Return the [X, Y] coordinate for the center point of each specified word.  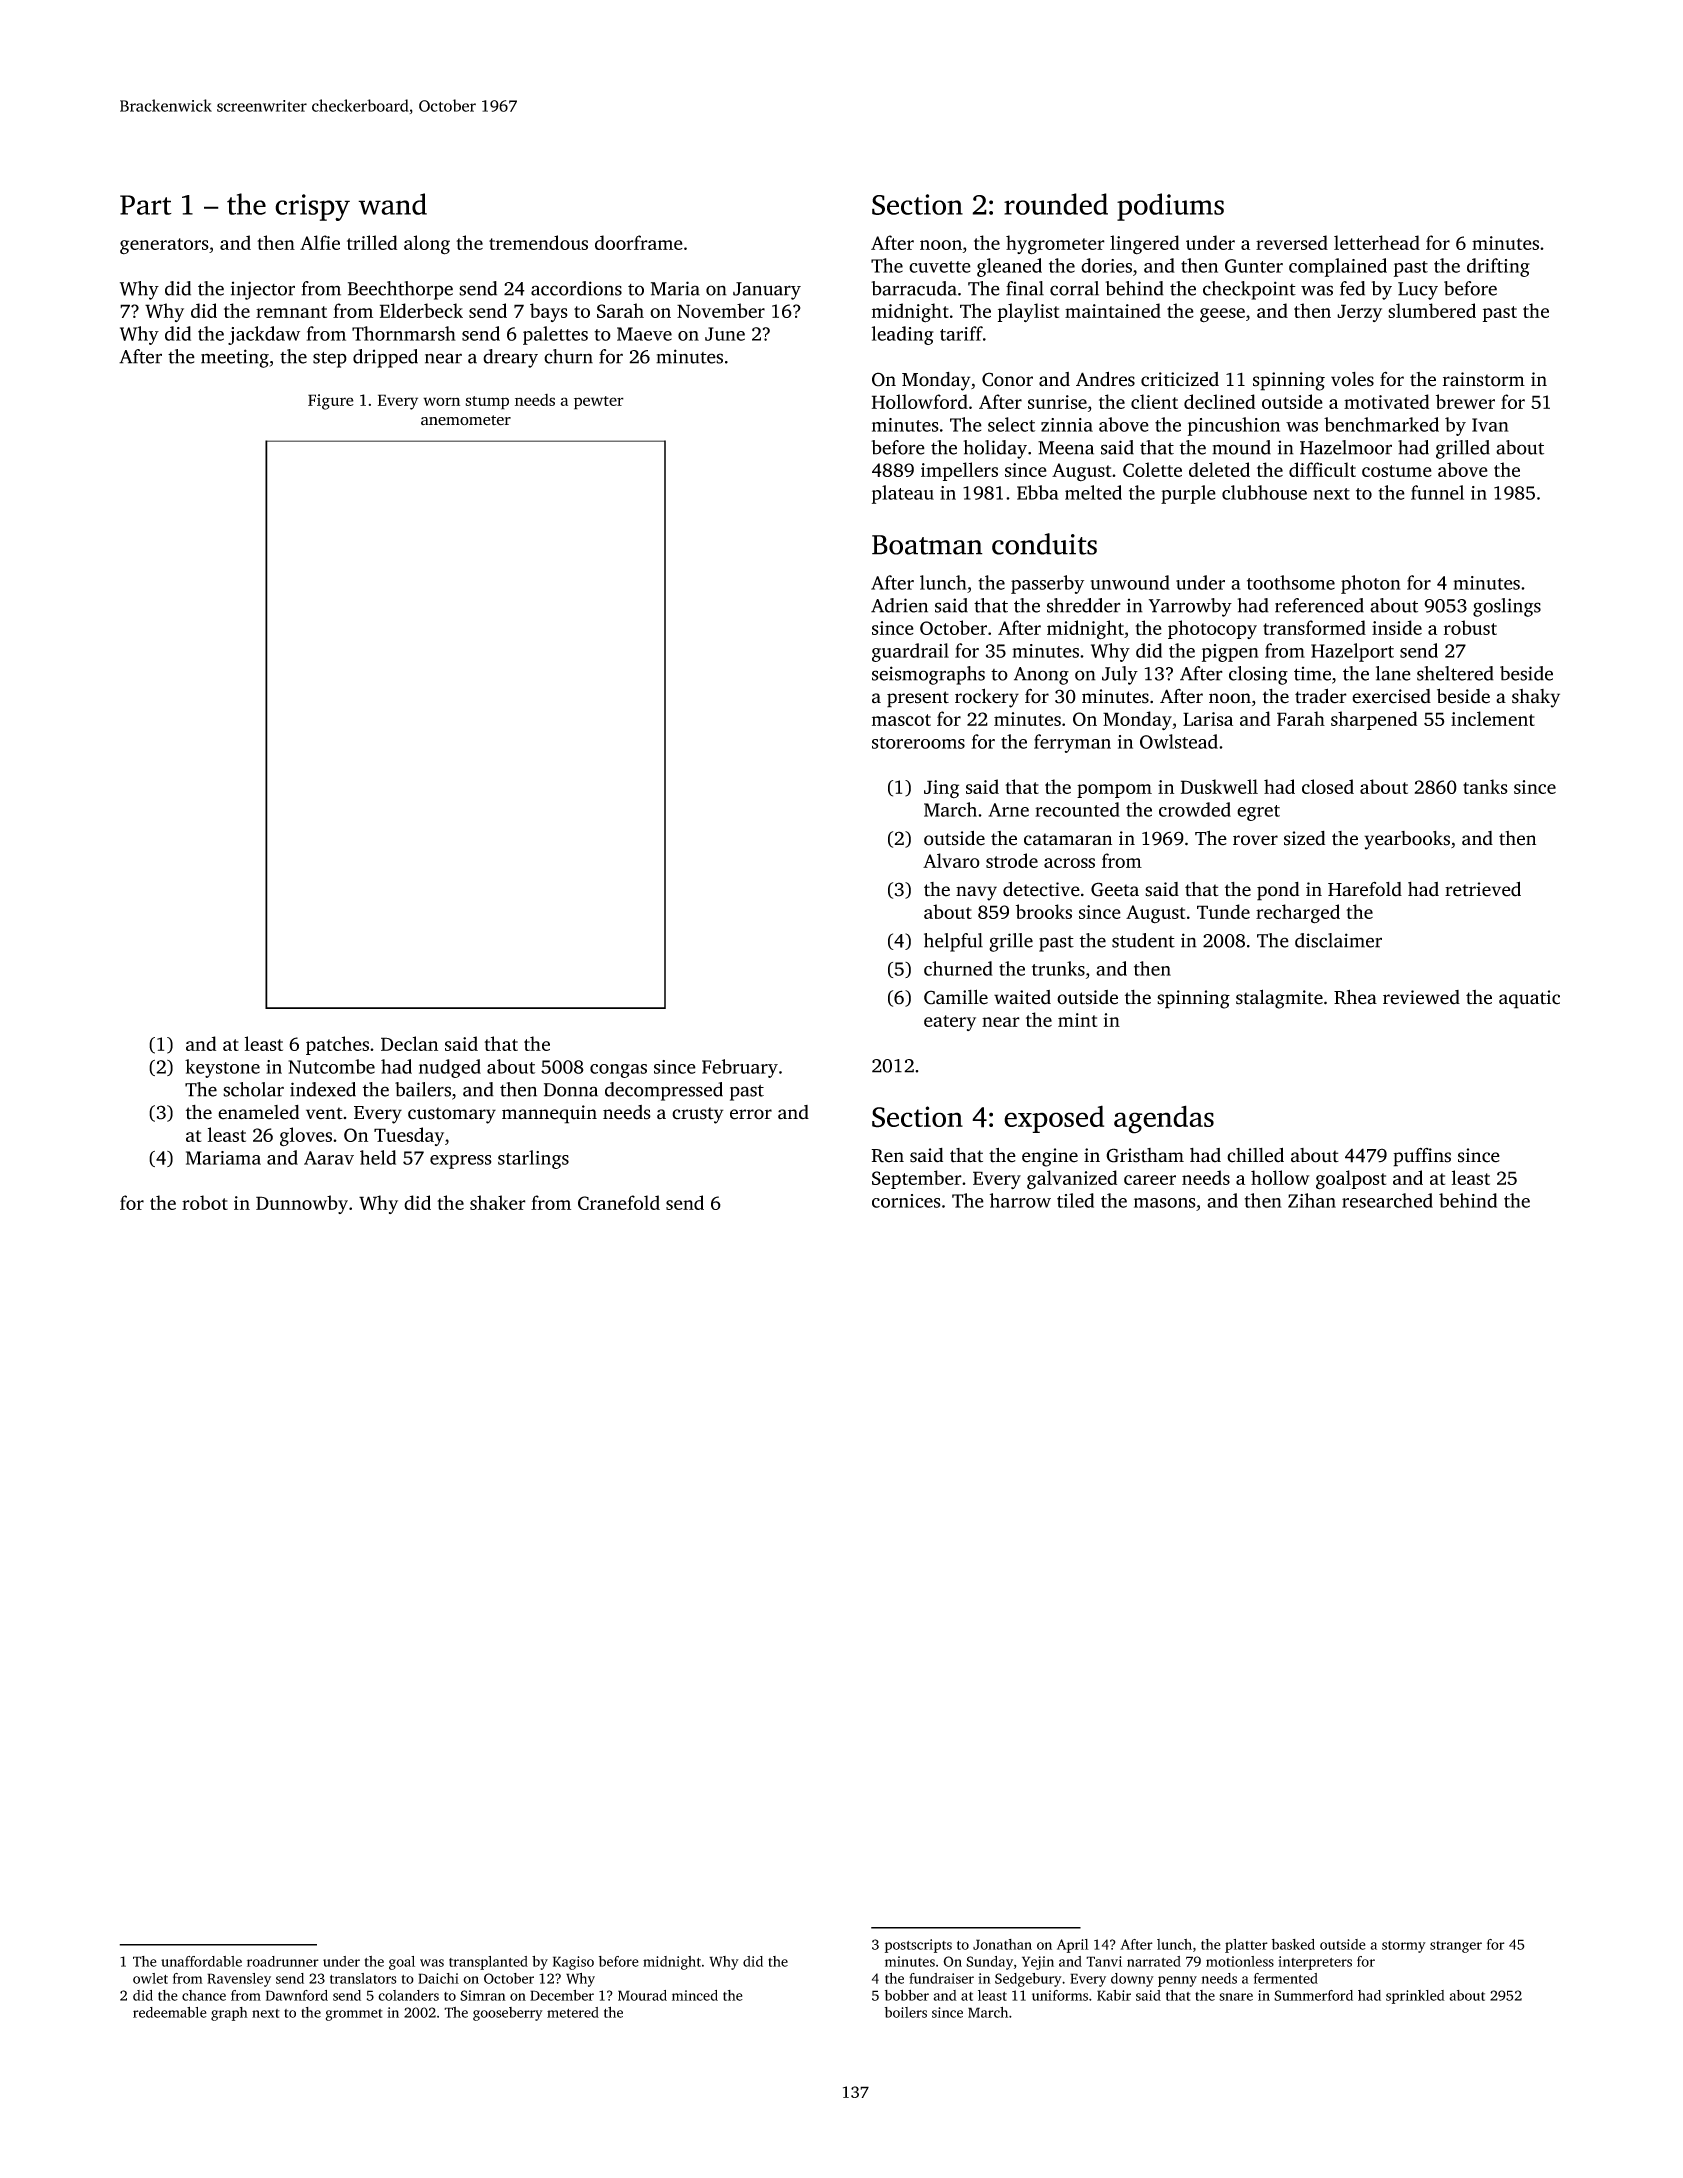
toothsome [1291, 582]
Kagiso [573, 1963]
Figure [331, 402]
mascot [901, 720]
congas [618, 1071]
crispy [312, 207]
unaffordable [201, 1961]
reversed [1292, 242]
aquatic [1529, 999]
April [1073, 1946]
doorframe [639, 242]
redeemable [170, 2012]
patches [337, 1045]
